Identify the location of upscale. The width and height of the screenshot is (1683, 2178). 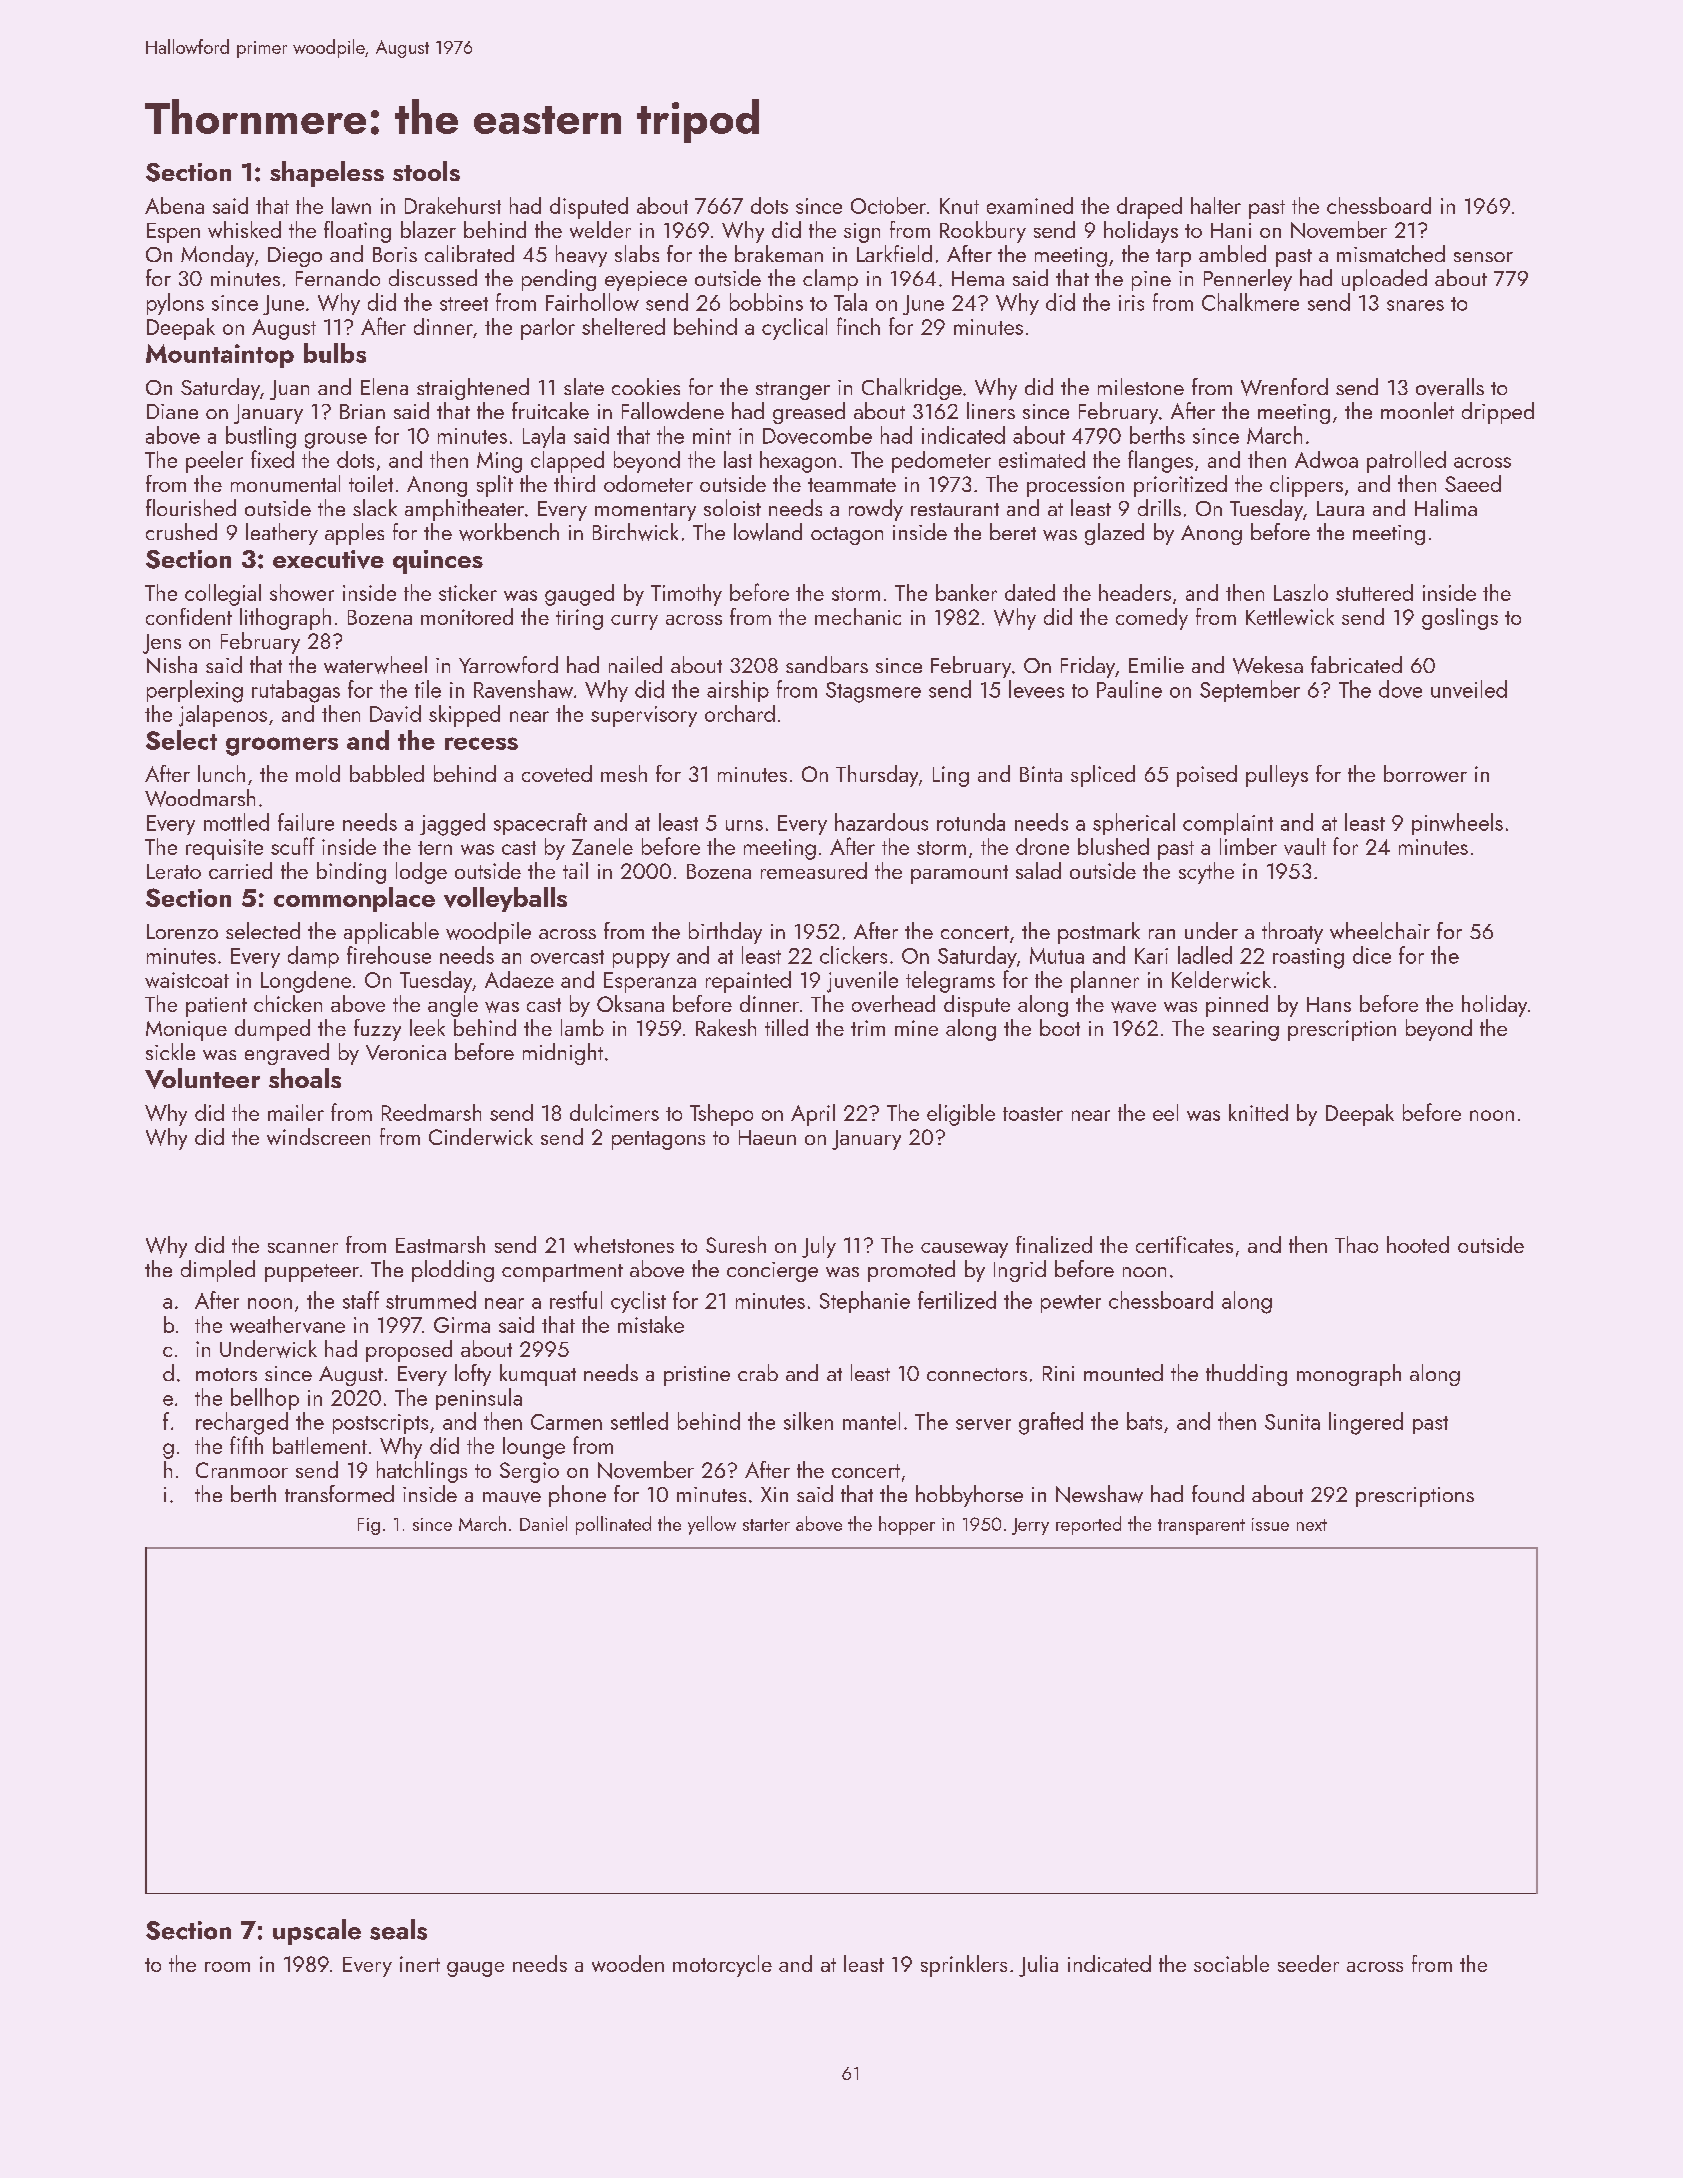
(317, 1932).
